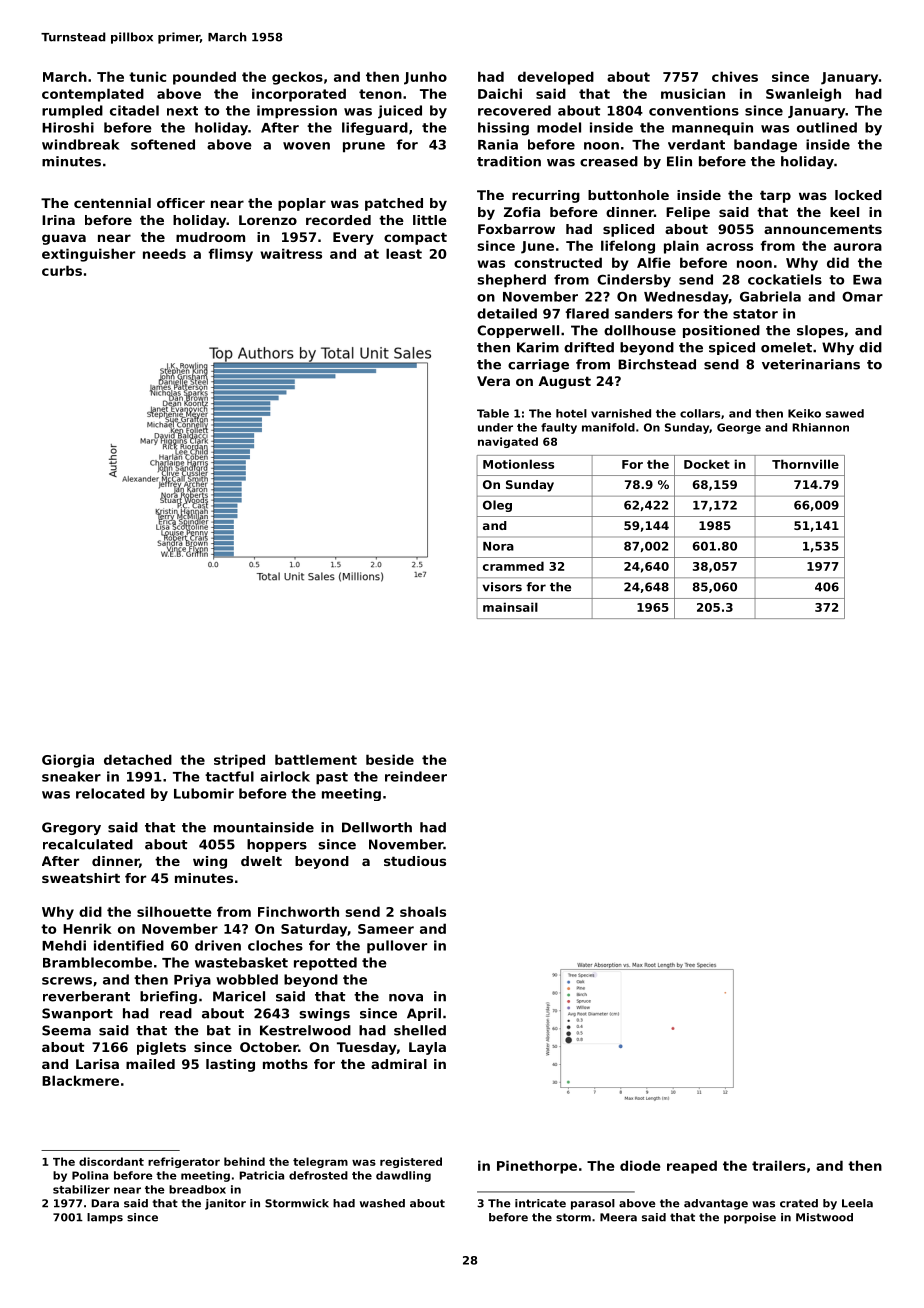 The image size is (924, 1308). I want to click on sweatshirt, so click(81, 878).
